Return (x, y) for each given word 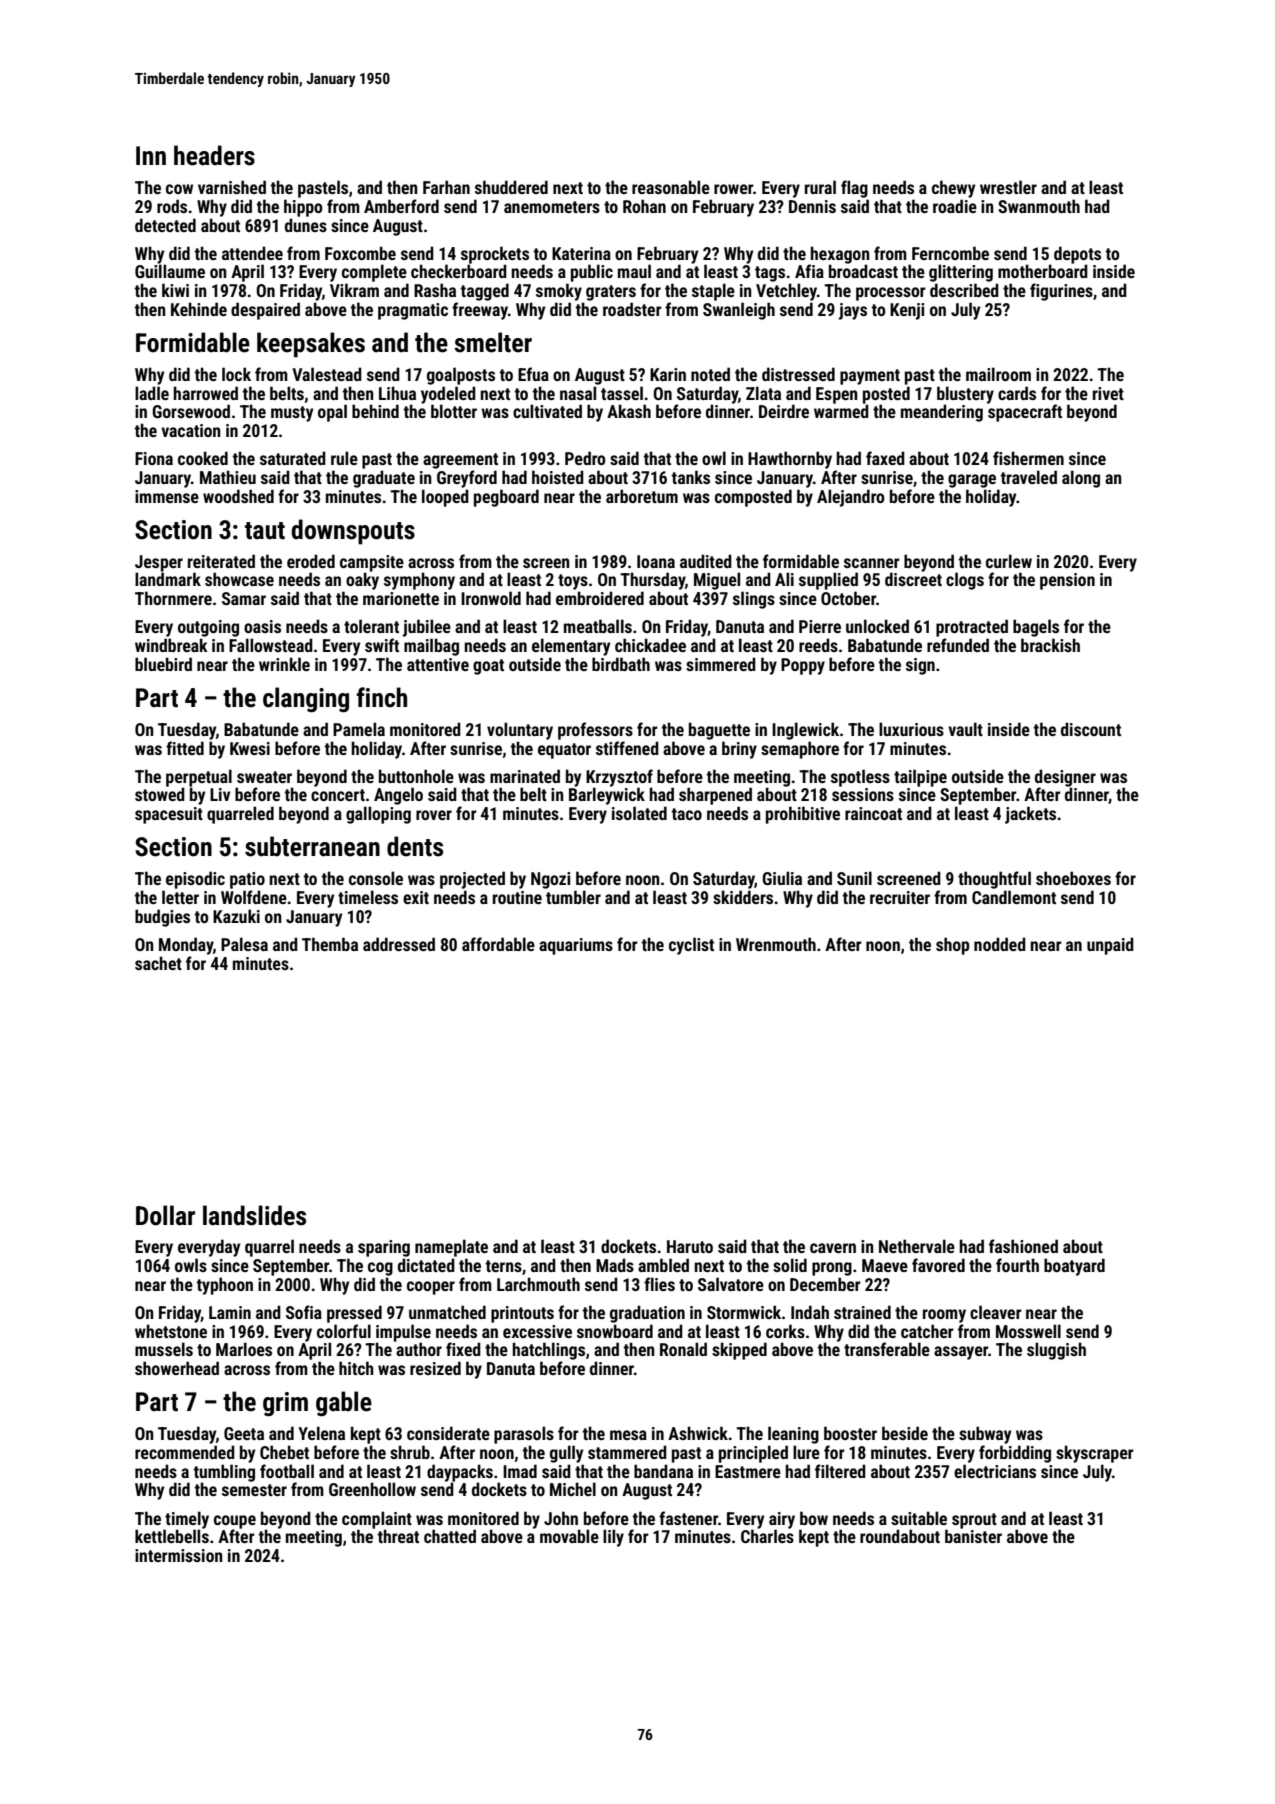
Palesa (244, 944)
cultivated (547, 411)
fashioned (1023, 1246)
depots (1077, 255)
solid (790, 1265)
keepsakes (311, 345)
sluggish (1056, 1351)
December (825, 1284)
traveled (1029, 477)
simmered (721, 664)
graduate (384, 479)
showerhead (177, 1368)
